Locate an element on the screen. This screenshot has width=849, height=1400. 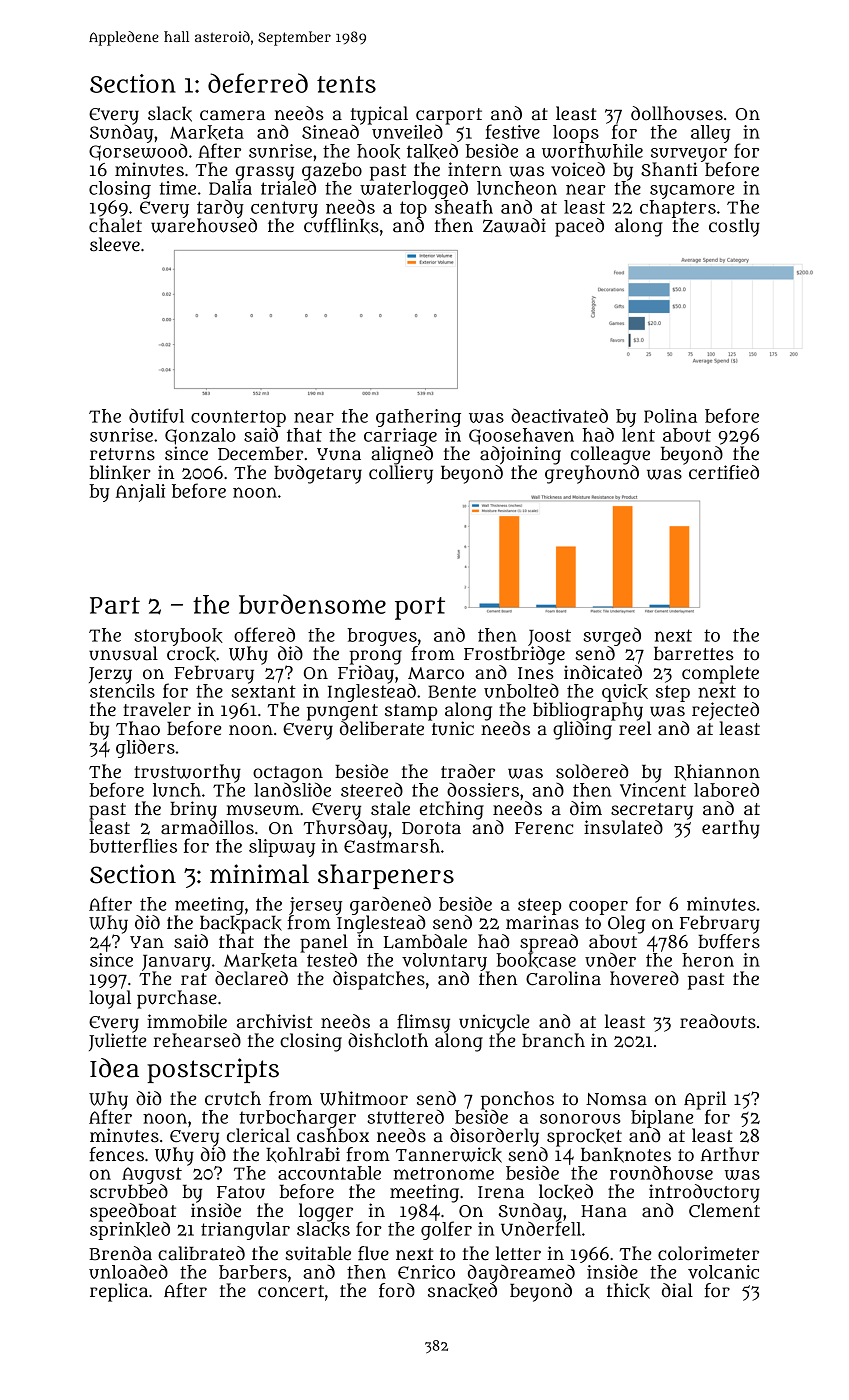
time is located at coordinates (177, 188).
